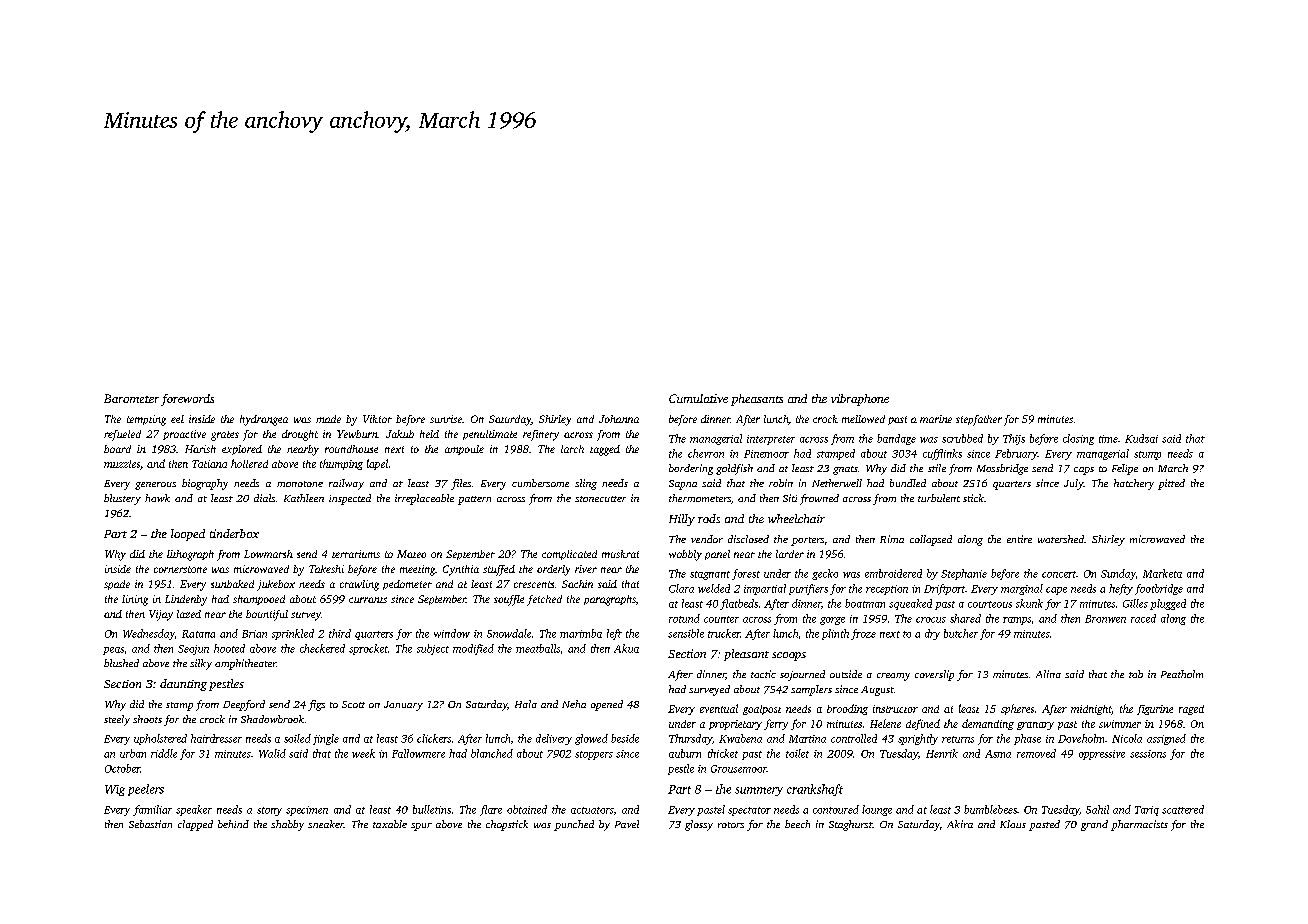 The width and height of the screenshot is (1308, 924). What do you see at coordinates (1056, 591) in the screenshot?
I see `cape` at bounding box center [1056, 591].
